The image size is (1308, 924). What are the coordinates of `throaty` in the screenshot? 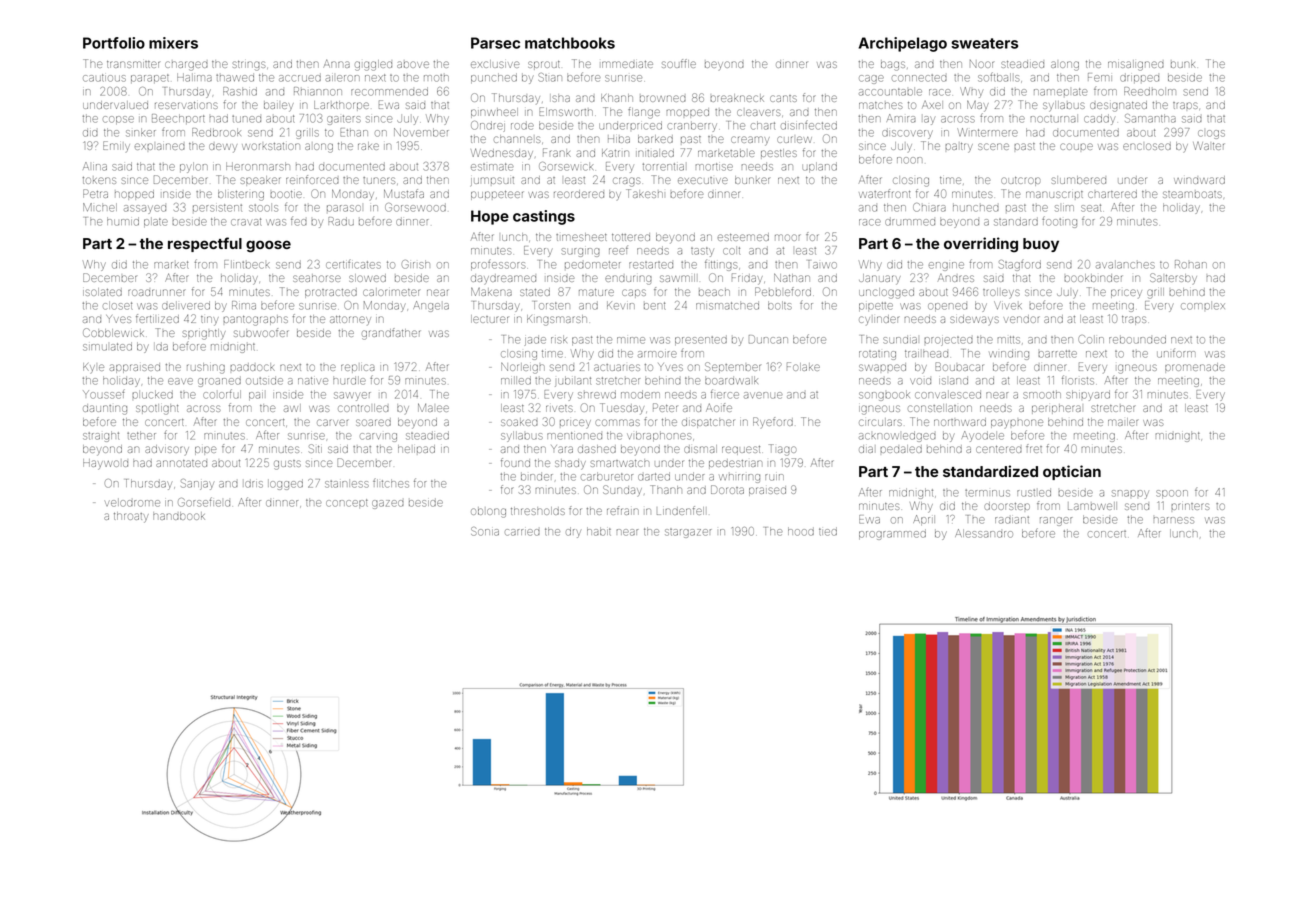 It's located at (131, 517).
